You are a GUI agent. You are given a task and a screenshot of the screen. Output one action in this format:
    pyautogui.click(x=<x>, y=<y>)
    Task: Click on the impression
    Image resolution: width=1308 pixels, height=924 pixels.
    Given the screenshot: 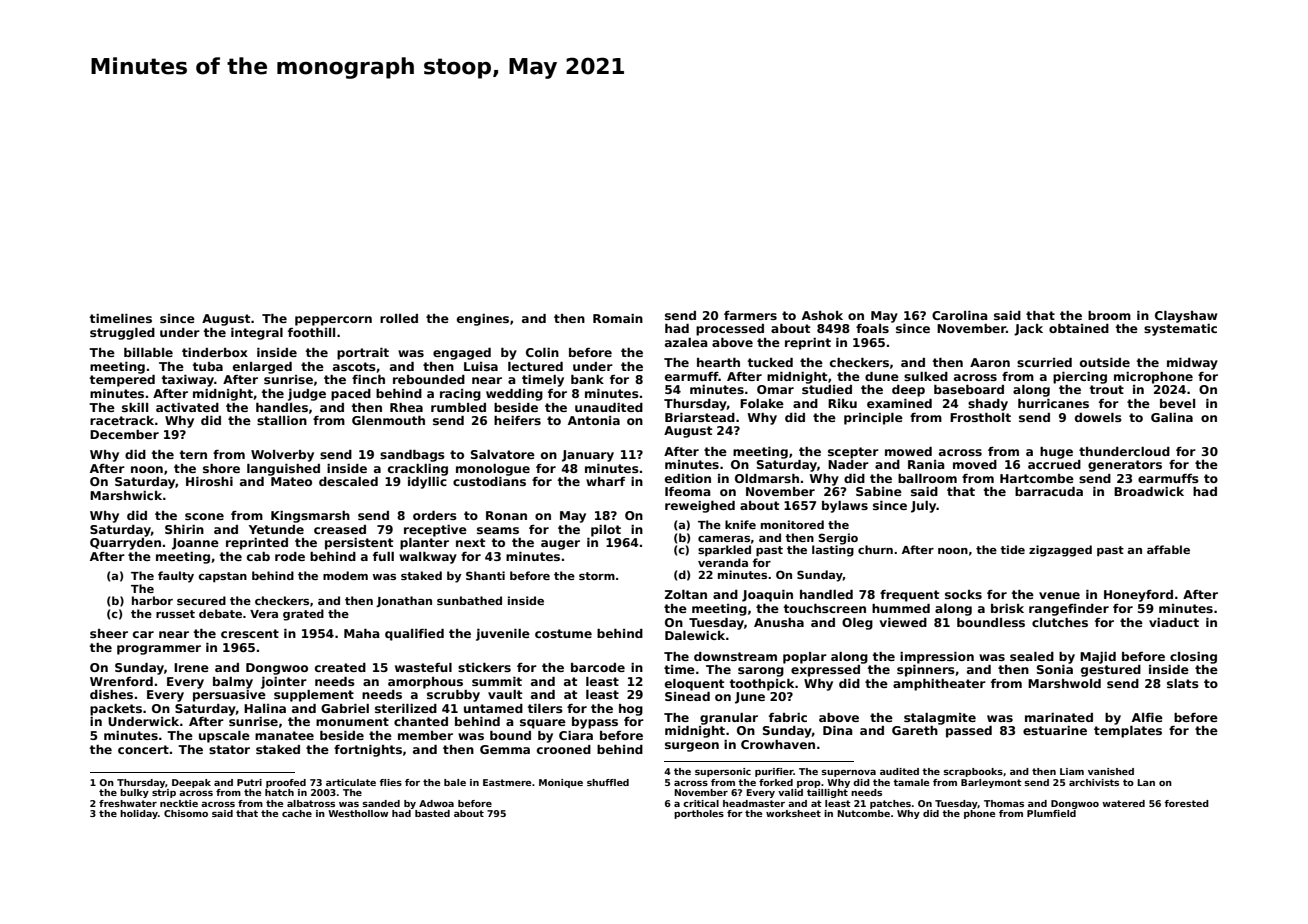 What is the action you would take?
    pyautogui.click(x=937, y=658)
